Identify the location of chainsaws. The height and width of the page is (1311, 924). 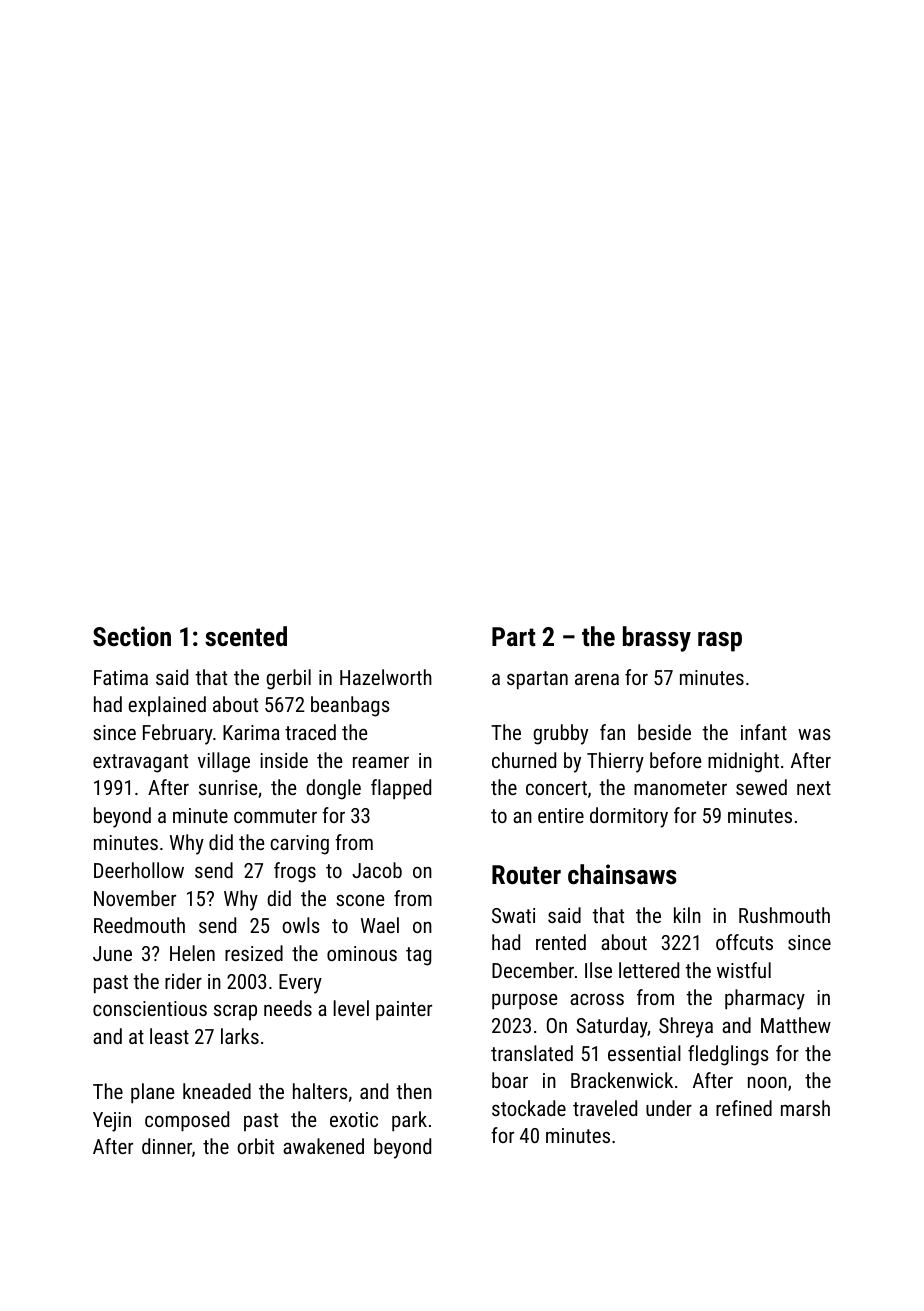
(622, 874).
